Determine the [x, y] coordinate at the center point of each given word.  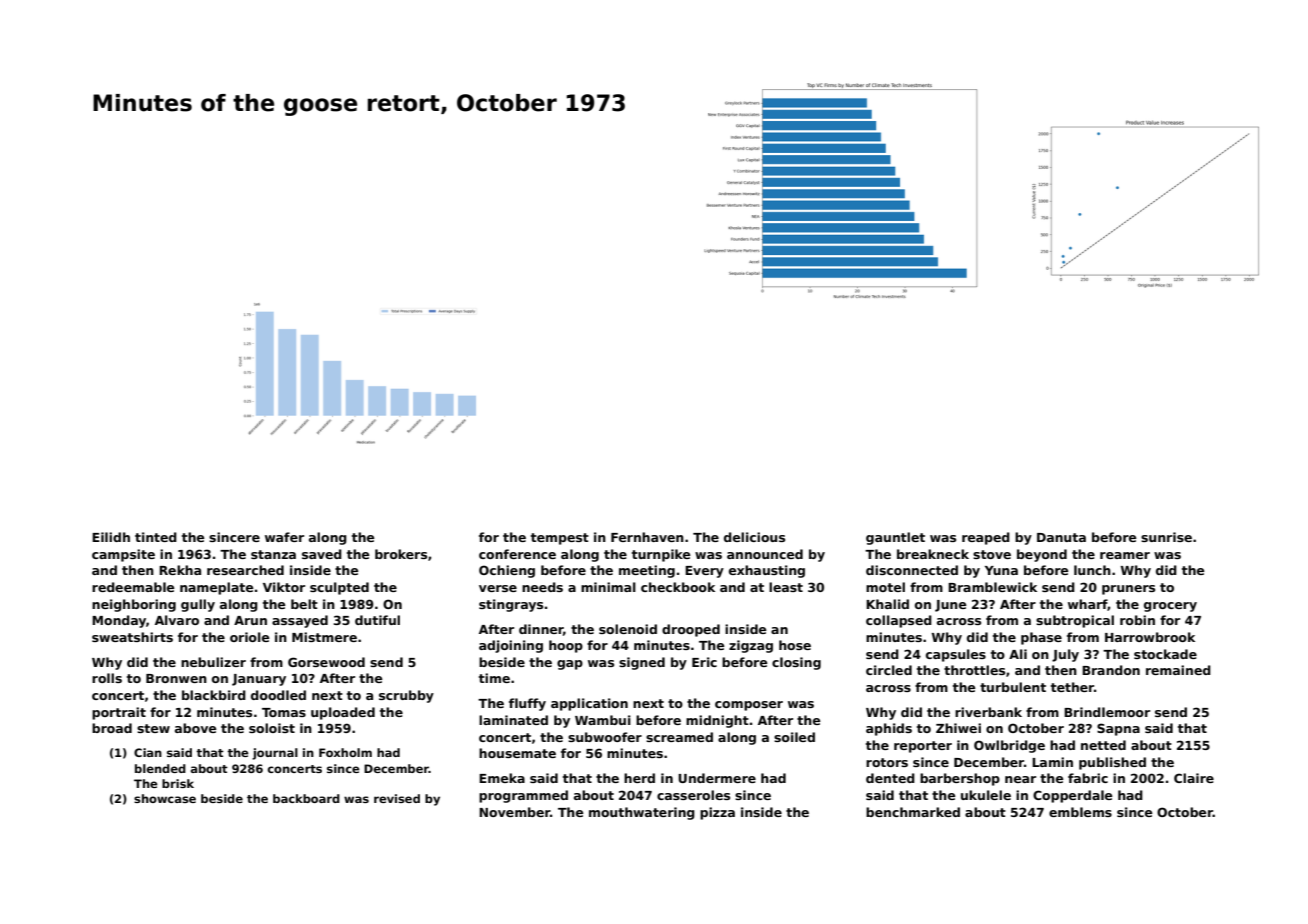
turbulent [1013, 687]
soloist [272, 728]
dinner [541, 630]
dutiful [377, 620]
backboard [306, 798]
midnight [717, 721]
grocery [1170, 607]
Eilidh [111, 537]
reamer [1125, 555]
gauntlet [895, 538]
